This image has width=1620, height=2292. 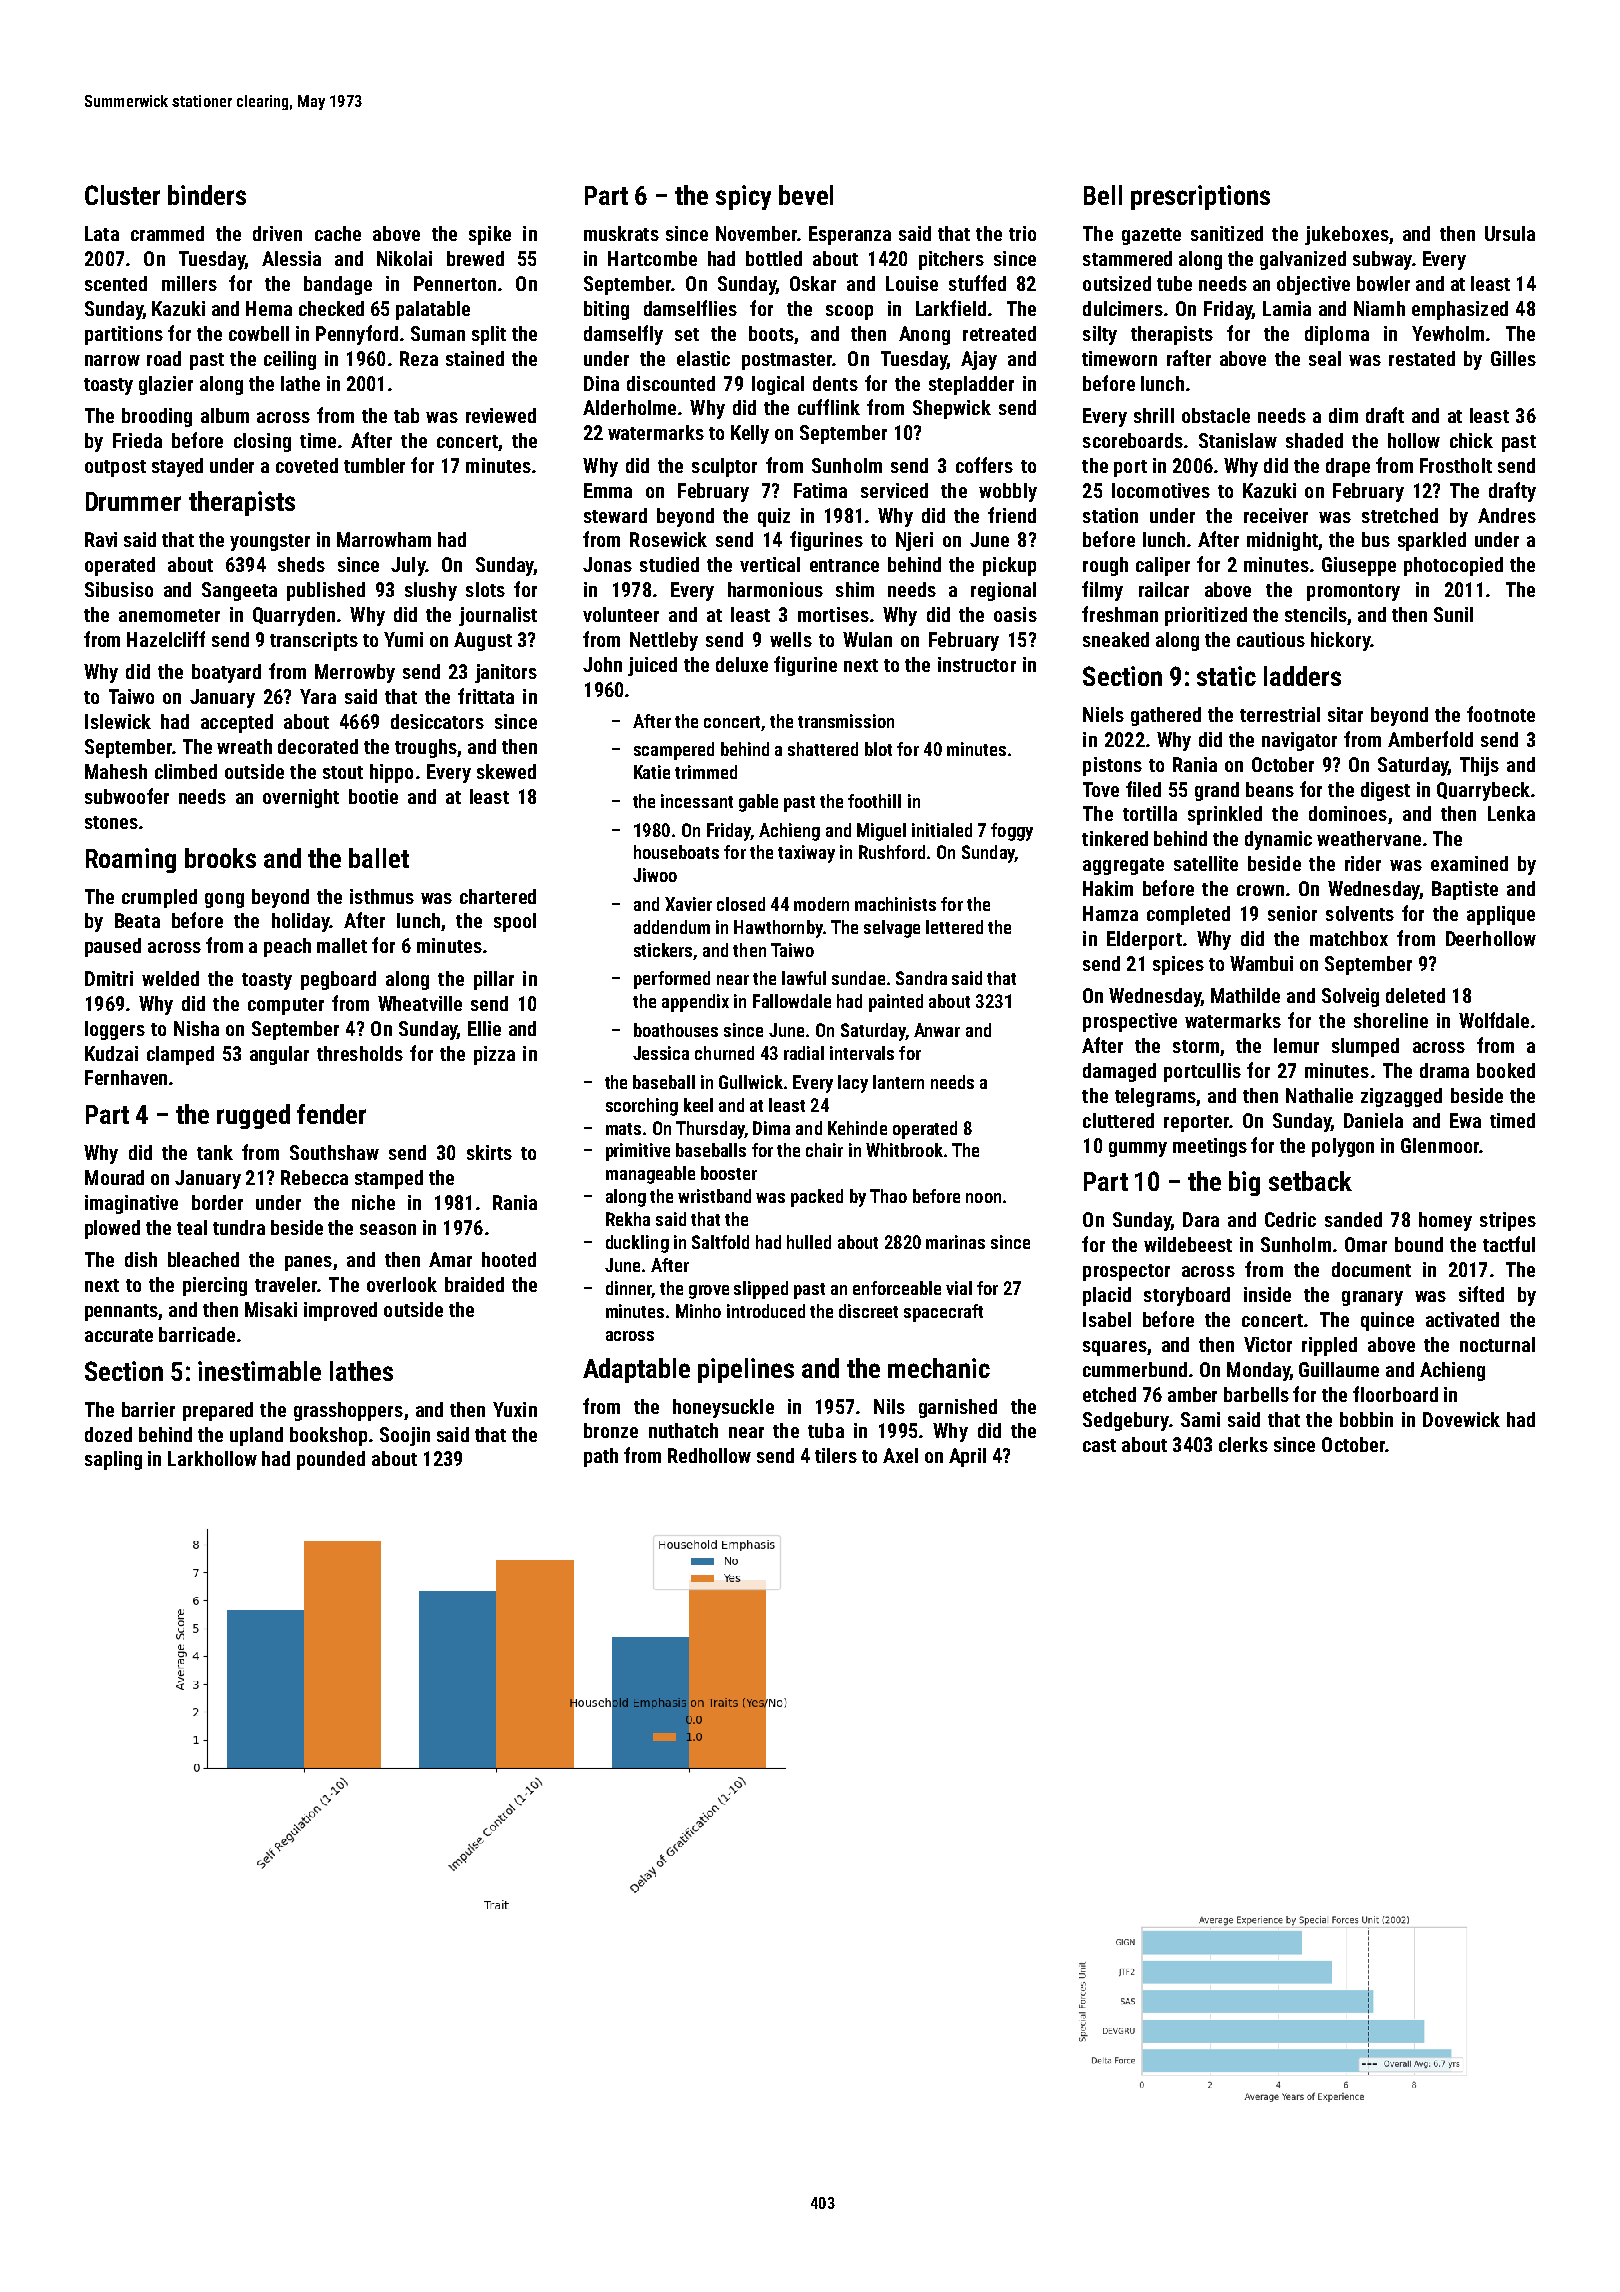 I want to click on grove, so click(x=709, y=1292).
